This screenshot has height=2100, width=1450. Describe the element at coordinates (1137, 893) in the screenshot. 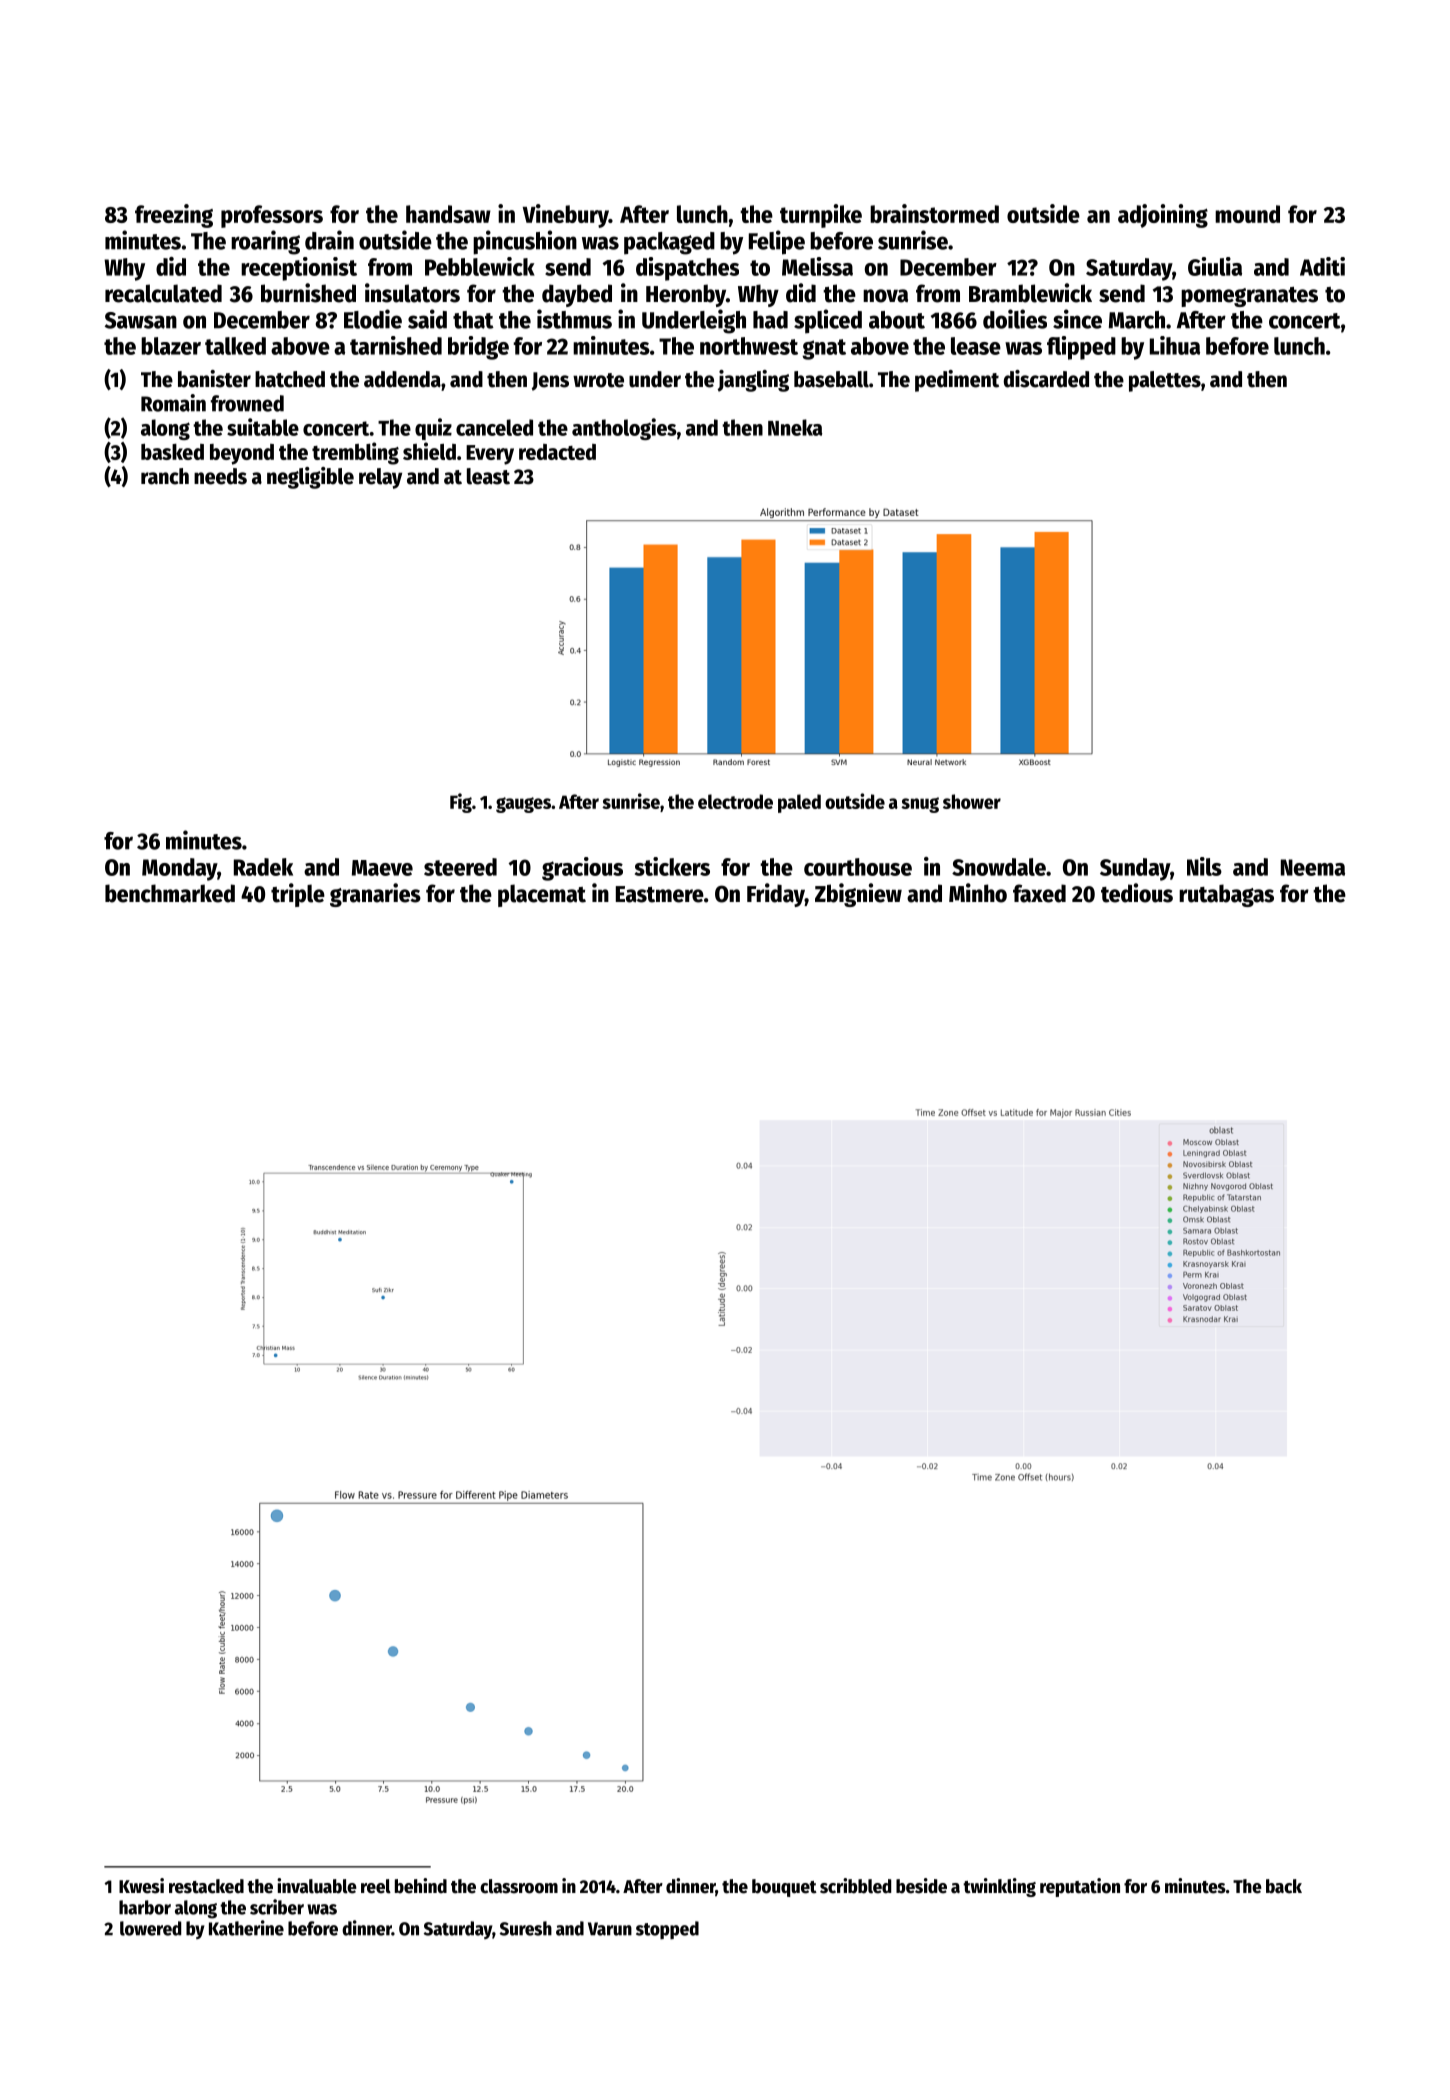

I see `tedious` at that location.
